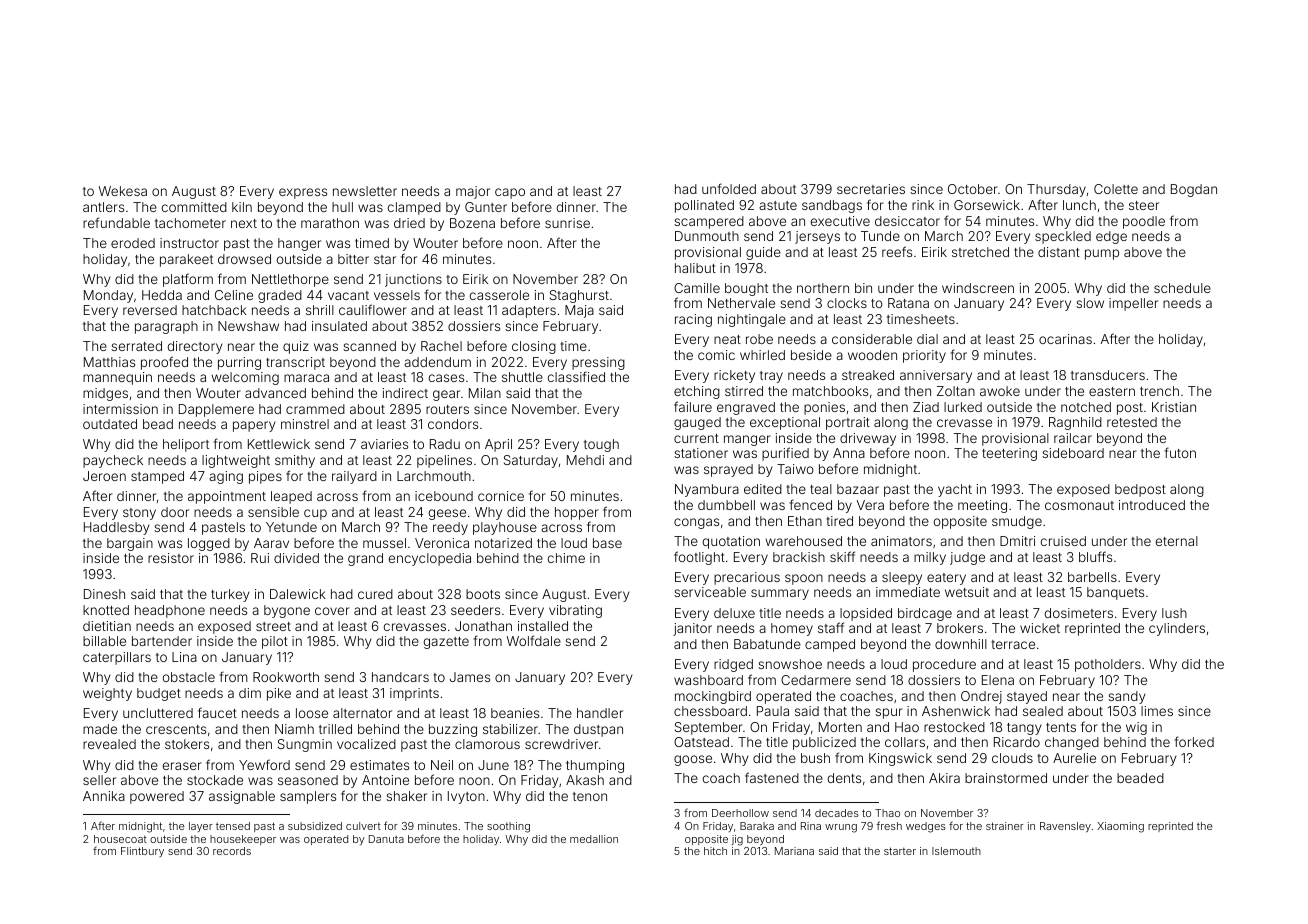  Describe the element at coordinates (1108, 375) in the screenshot. I see `transducers` at that location.
